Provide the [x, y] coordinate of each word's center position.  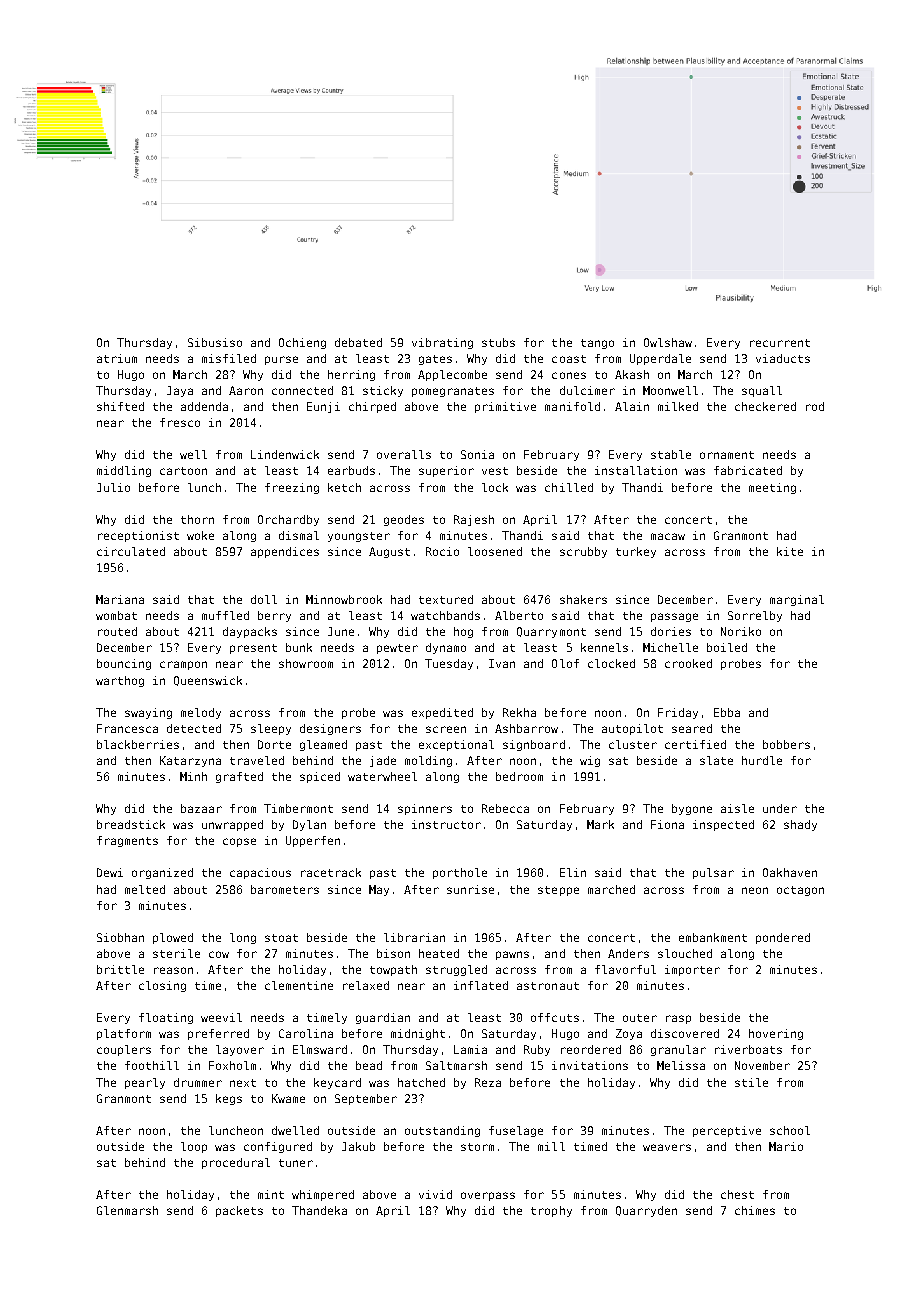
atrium [117, 358]
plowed [173, 938]
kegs [229, 1099]
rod [815, 406]
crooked [688, 663]
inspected [723, 825]
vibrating [442, 343]
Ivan [502, 663]
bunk [299, 647]
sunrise [470, 889]
